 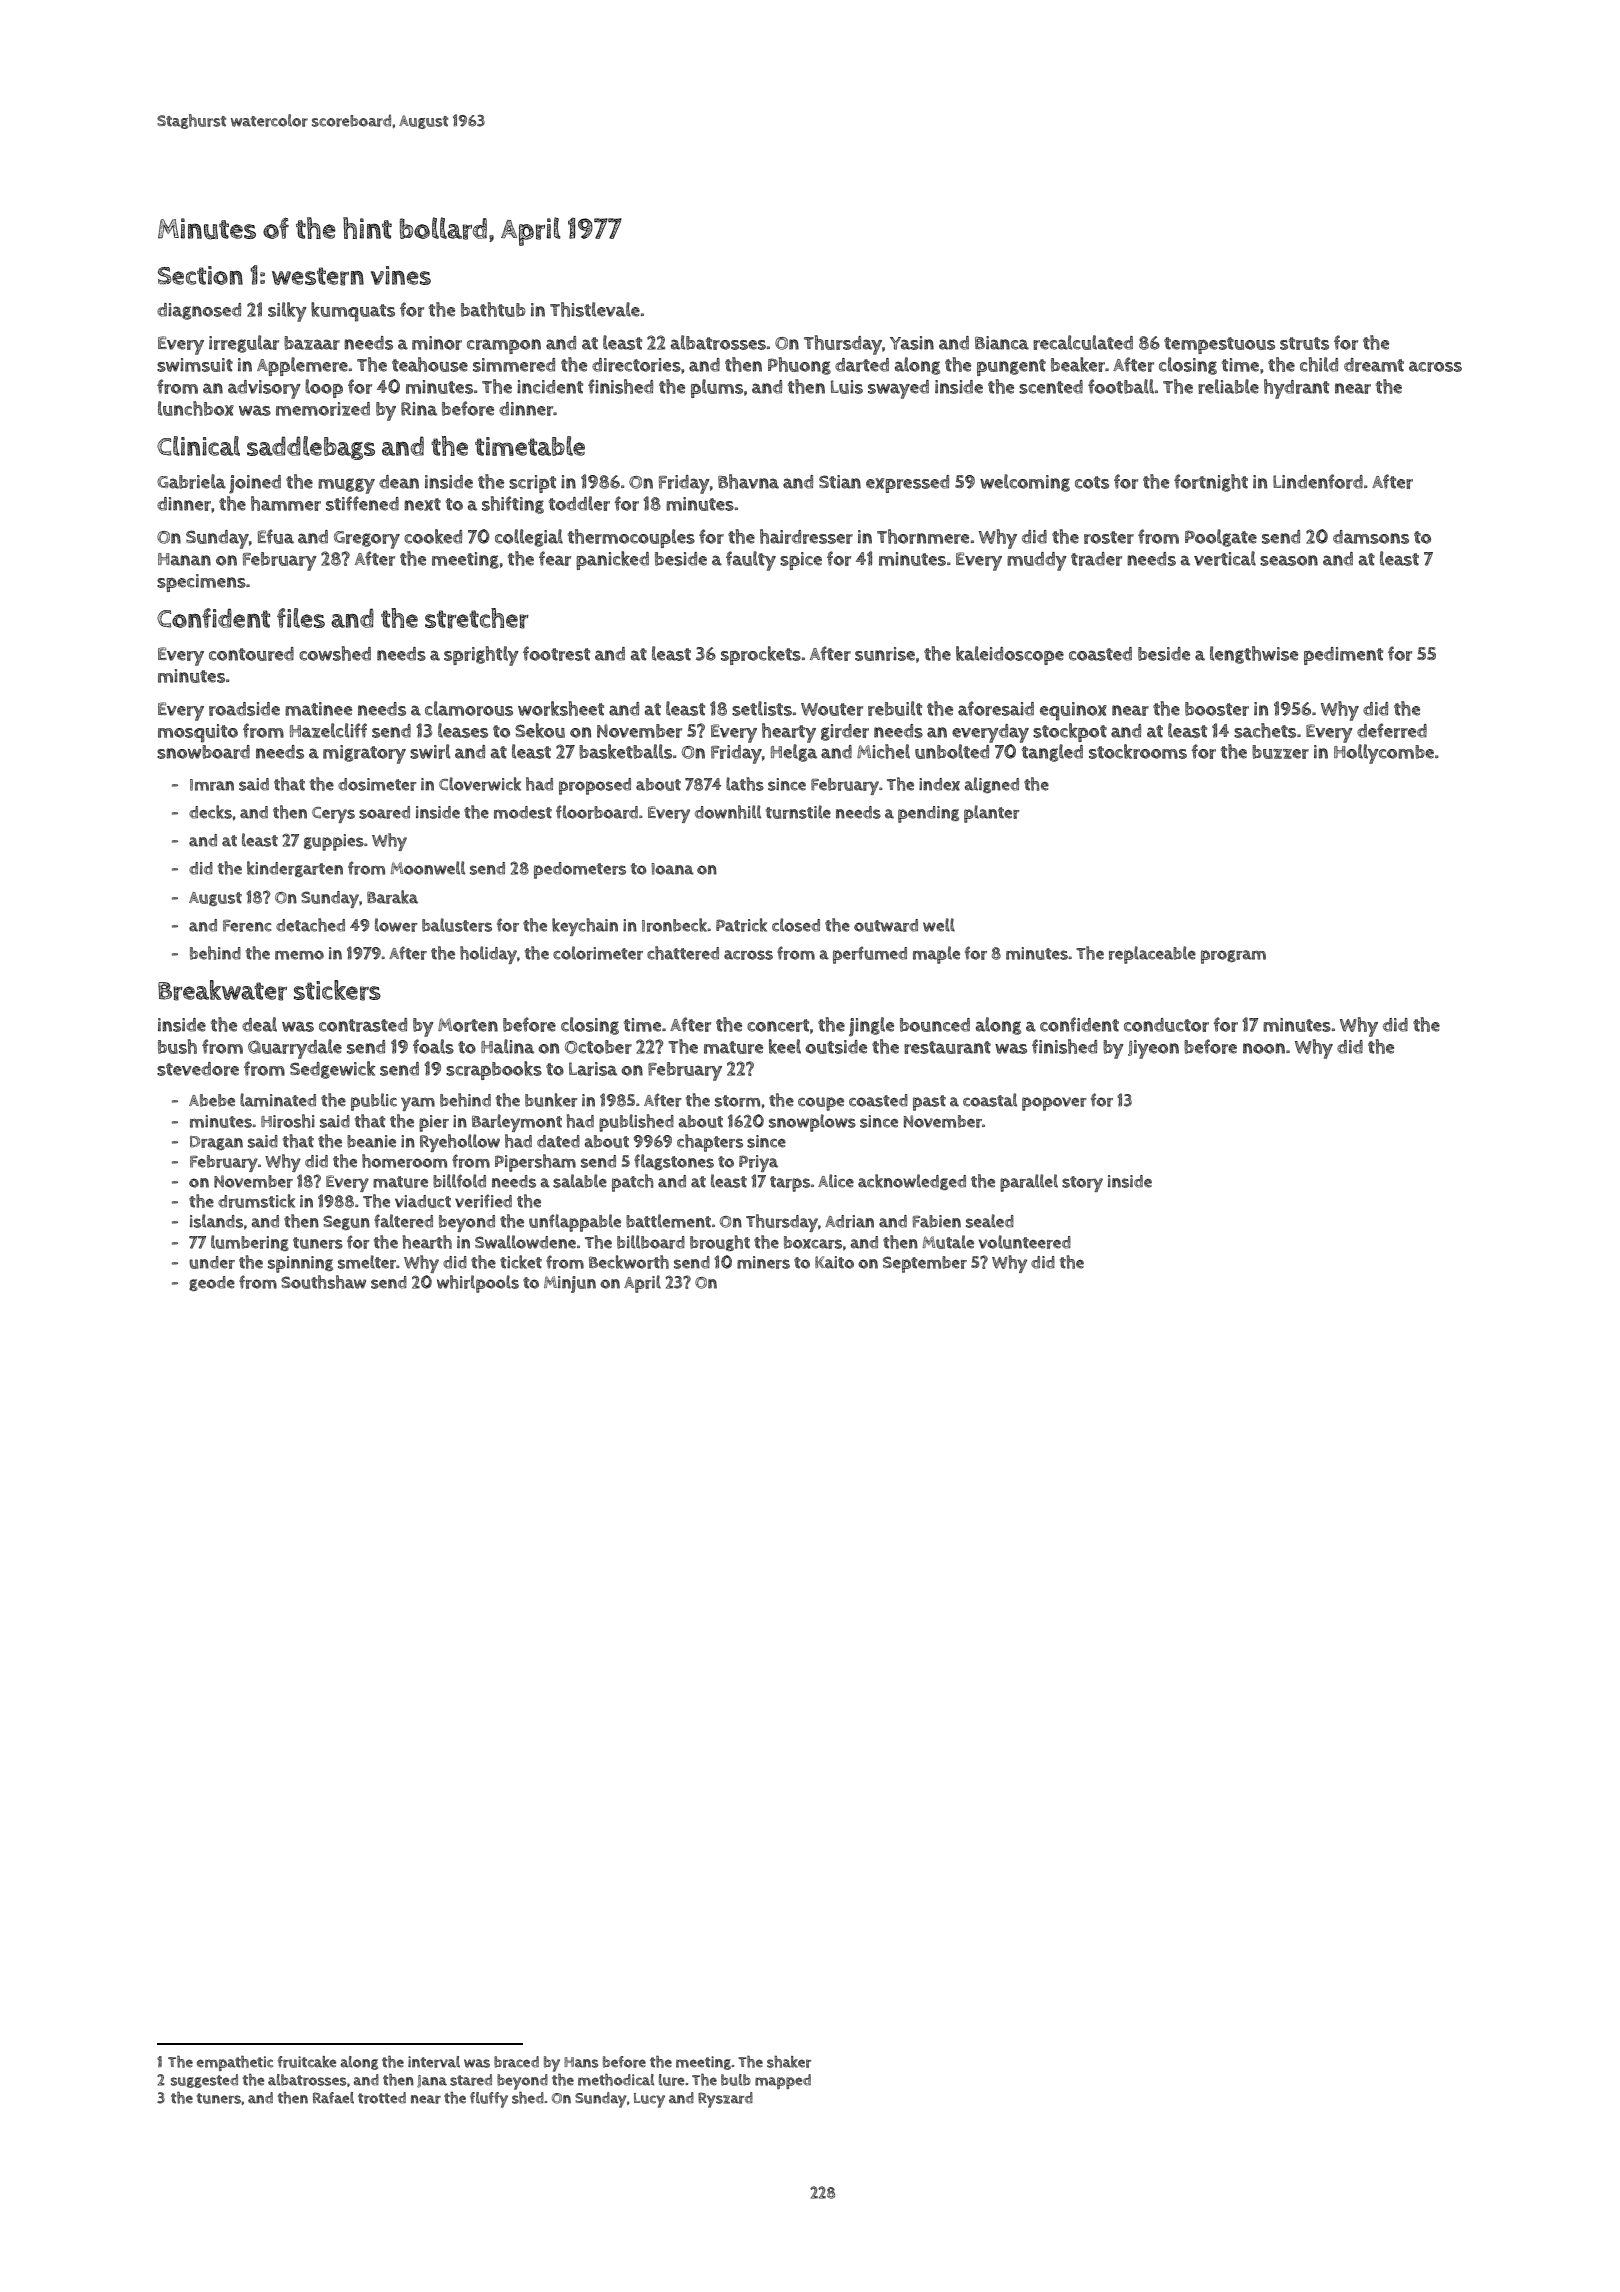 What do you see at coordinates (556, 653) in the screenshot?
I see `footrest` at bounding box center [556, 653].
